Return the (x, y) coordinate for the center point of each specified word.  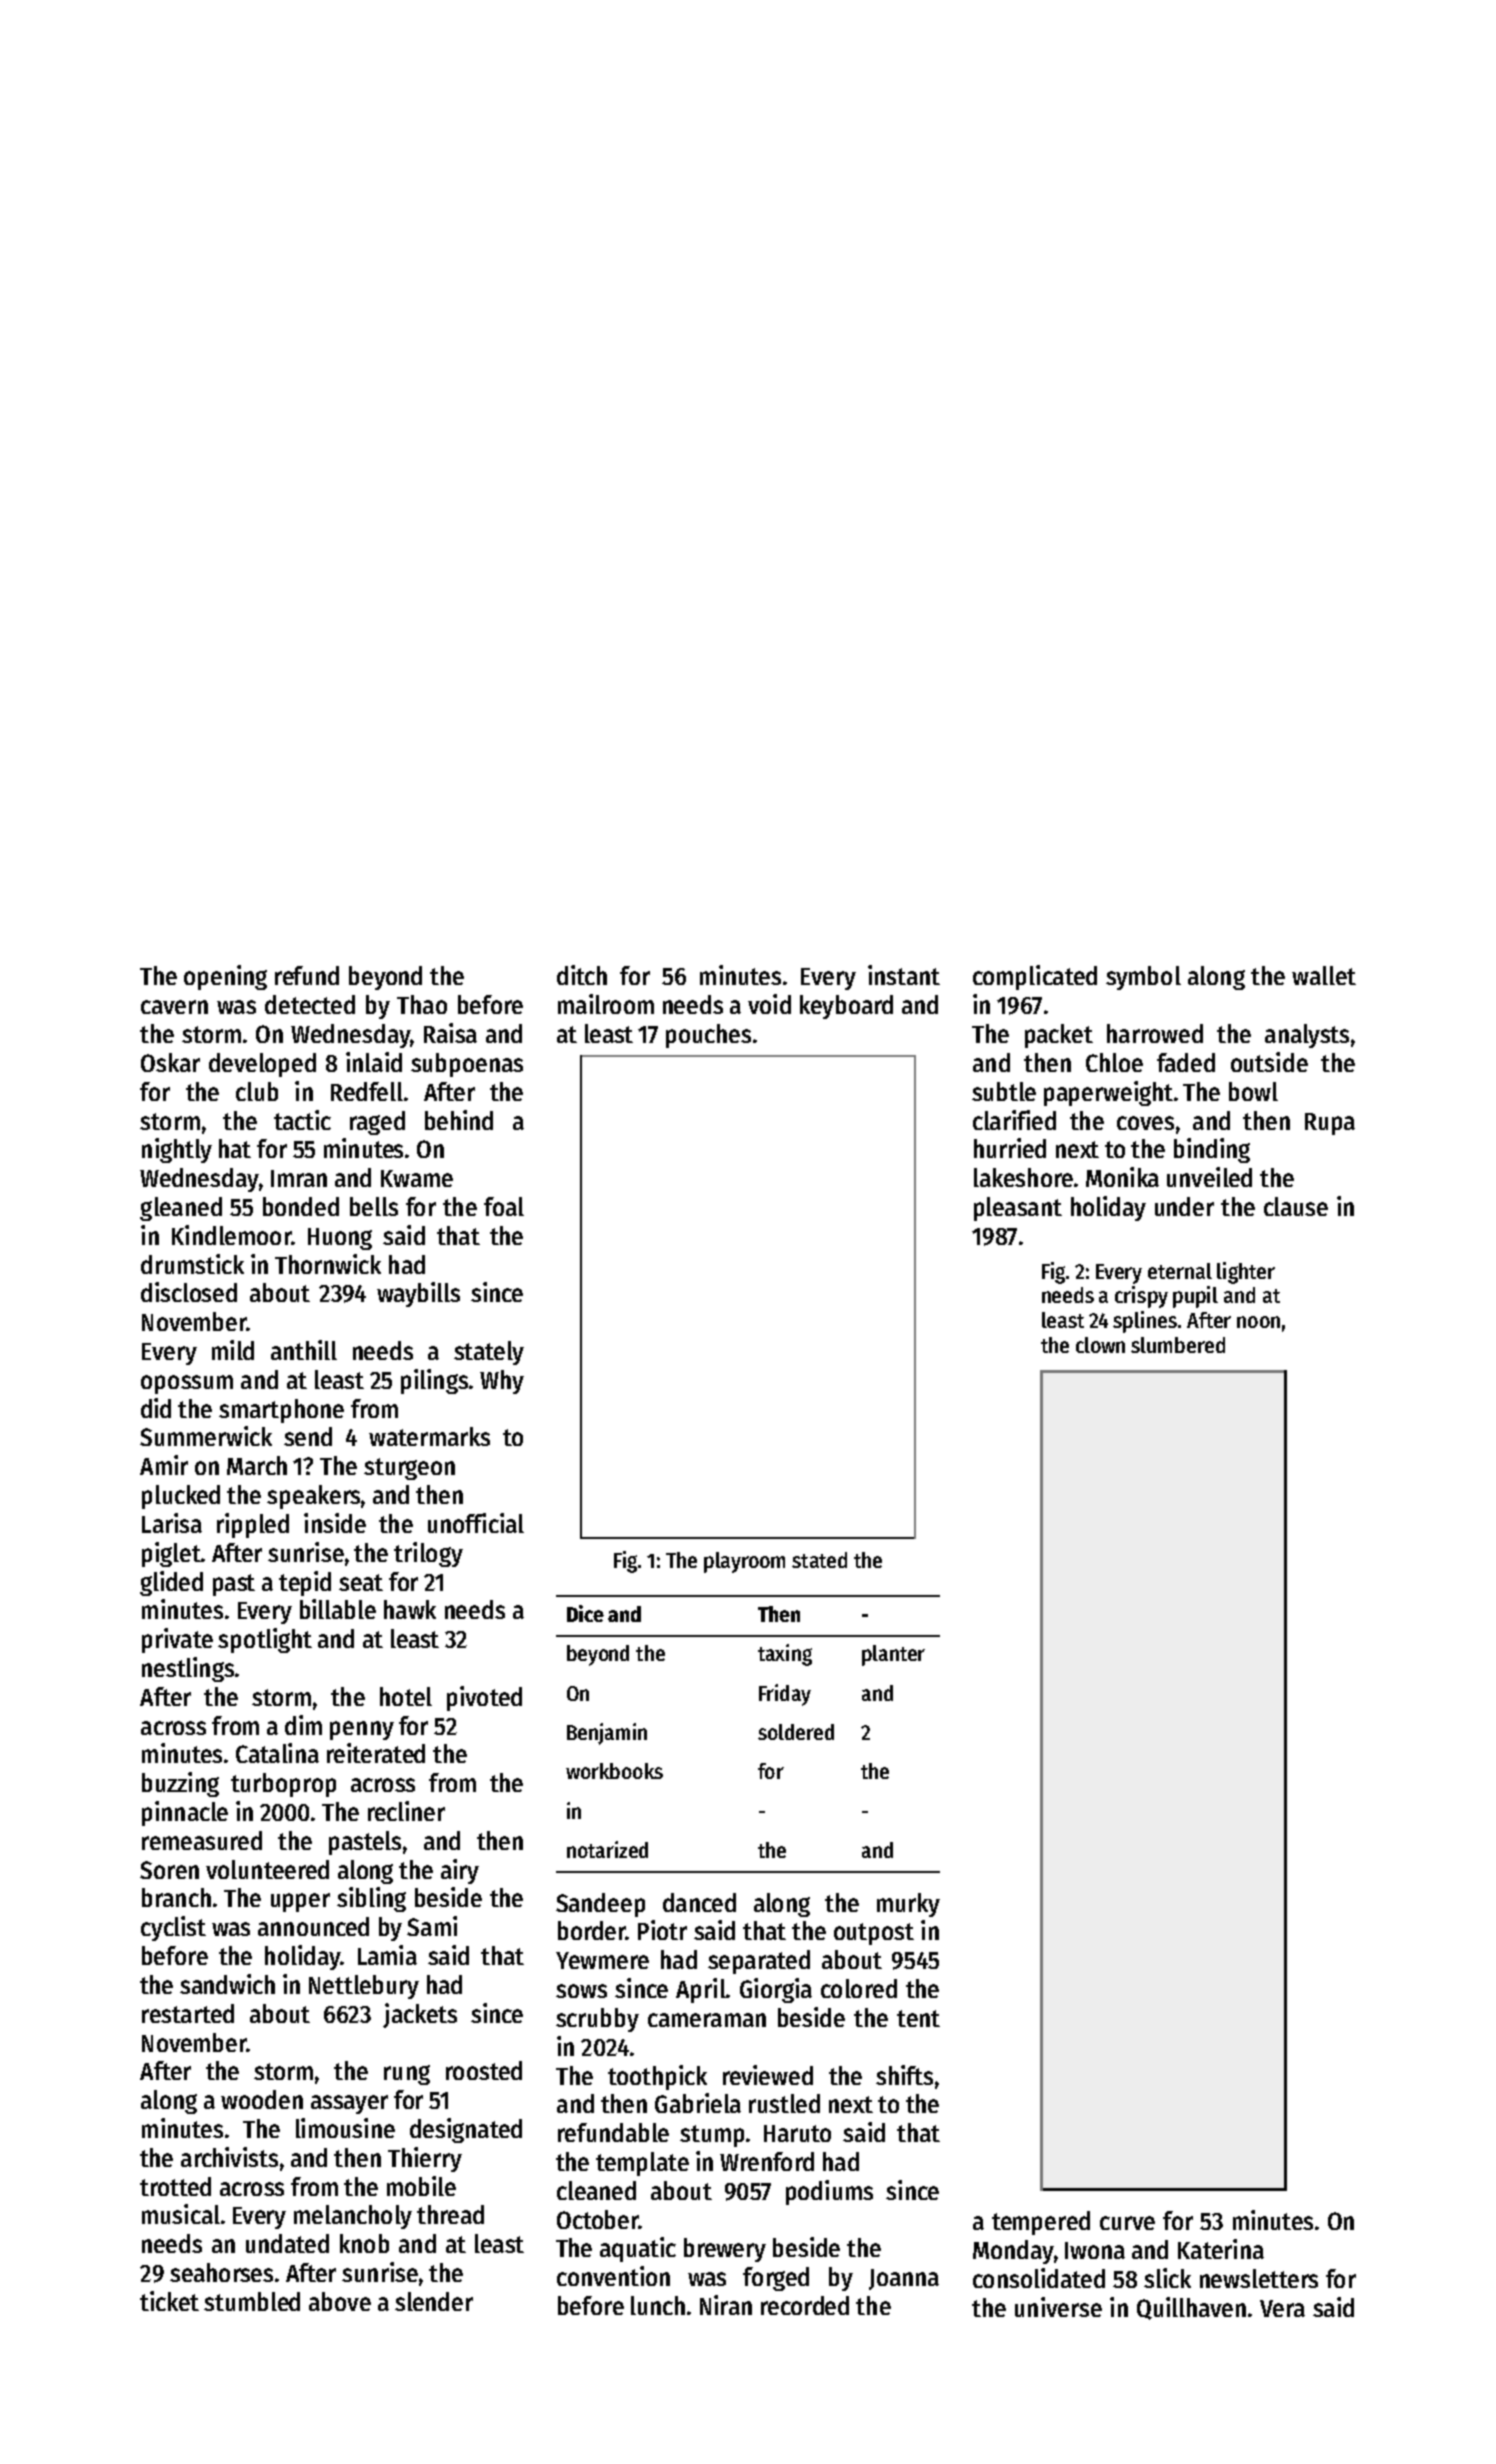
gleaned (181, 1209)
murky (908, 1905)
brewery (725, 2250)
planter (893, 1655)
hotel (406, 1696)
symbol (1143, 978)
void (769, 1004)
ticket (169, 2301)
